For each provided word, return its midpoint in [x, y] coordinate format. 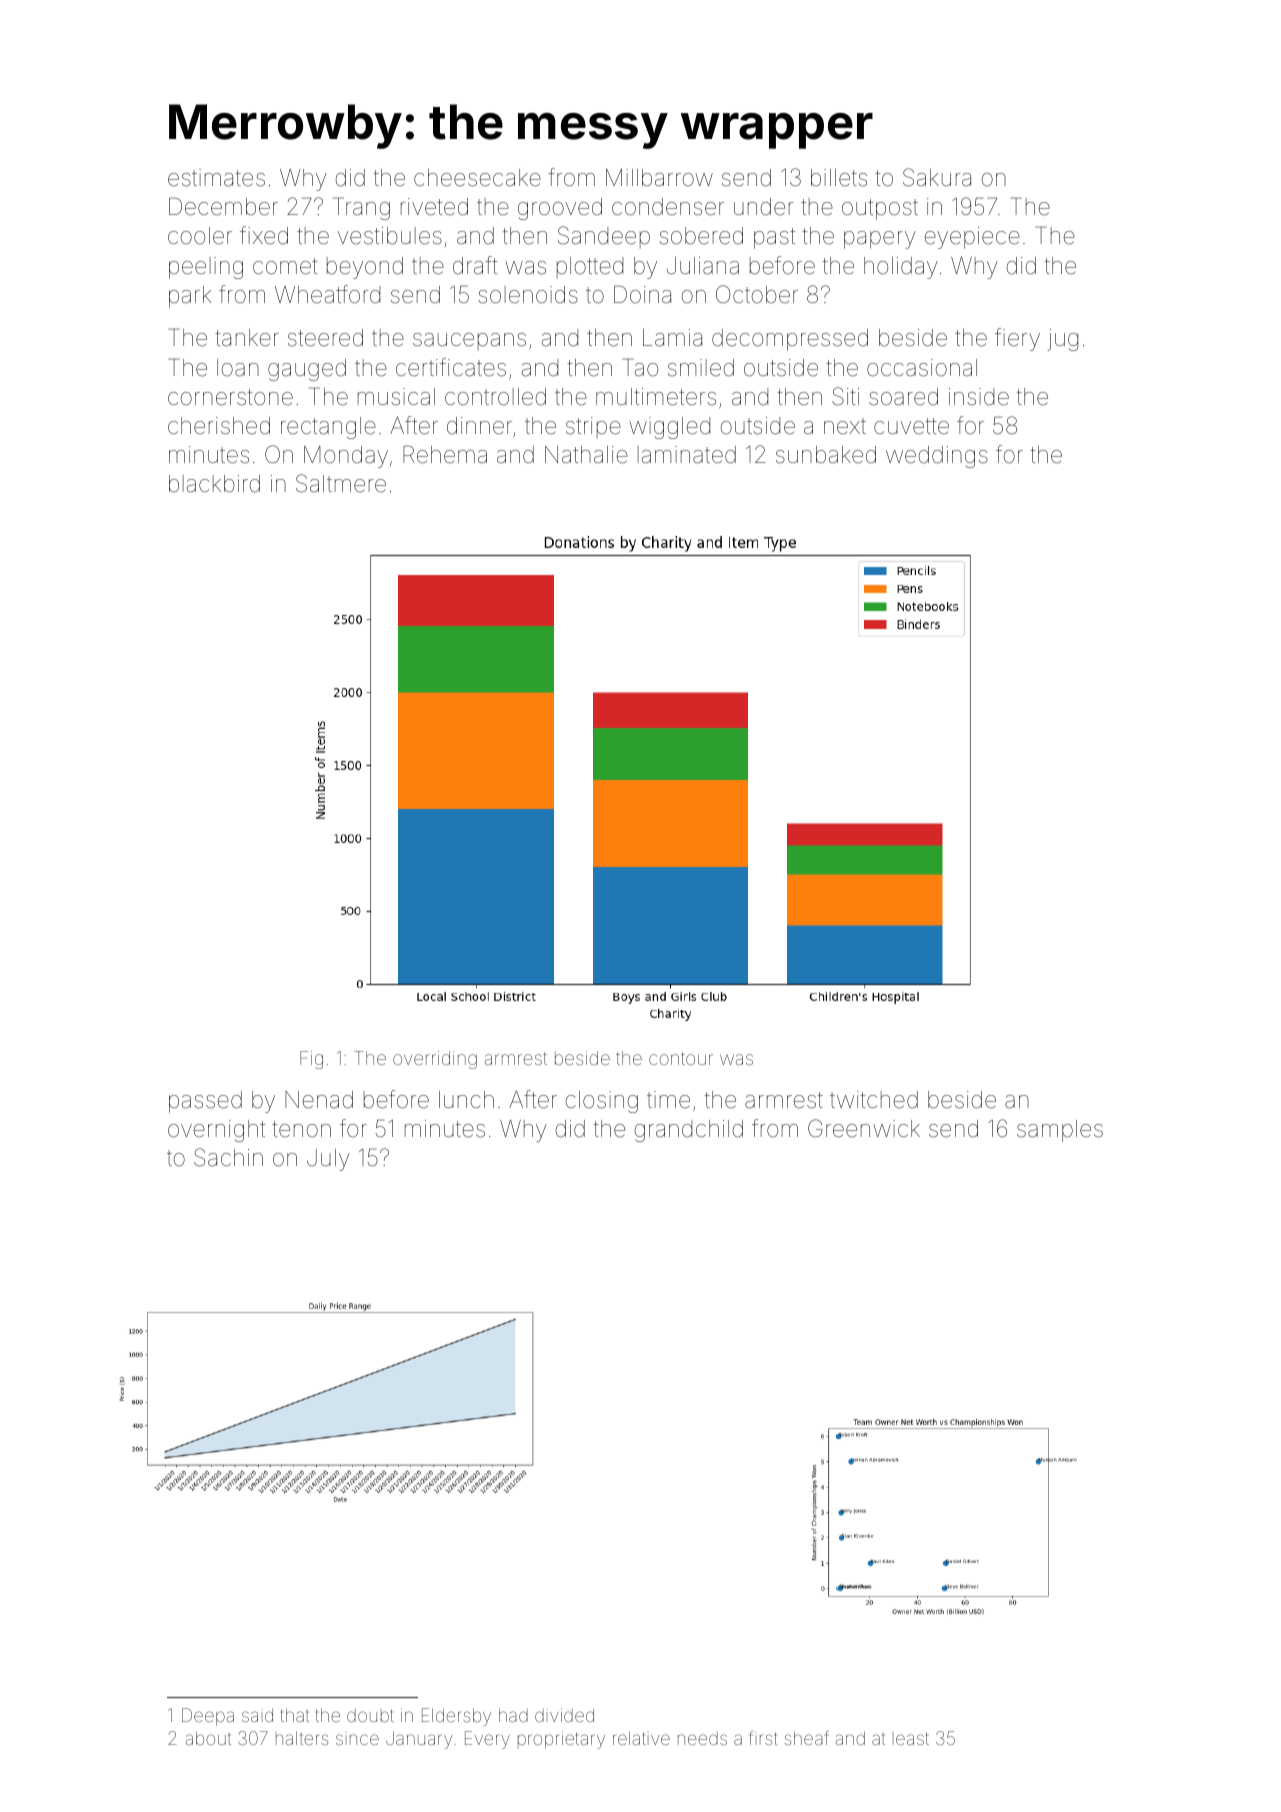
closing [602, 1102]
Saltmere [341, 483]
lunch [466, 1099]
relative [641, 1738]
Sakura [937, 177]
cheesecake [477, 178]
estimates [216, 178]
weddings [937, 457]
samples [1060, 1131]
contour [681, 1058]
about [208, 1738]
